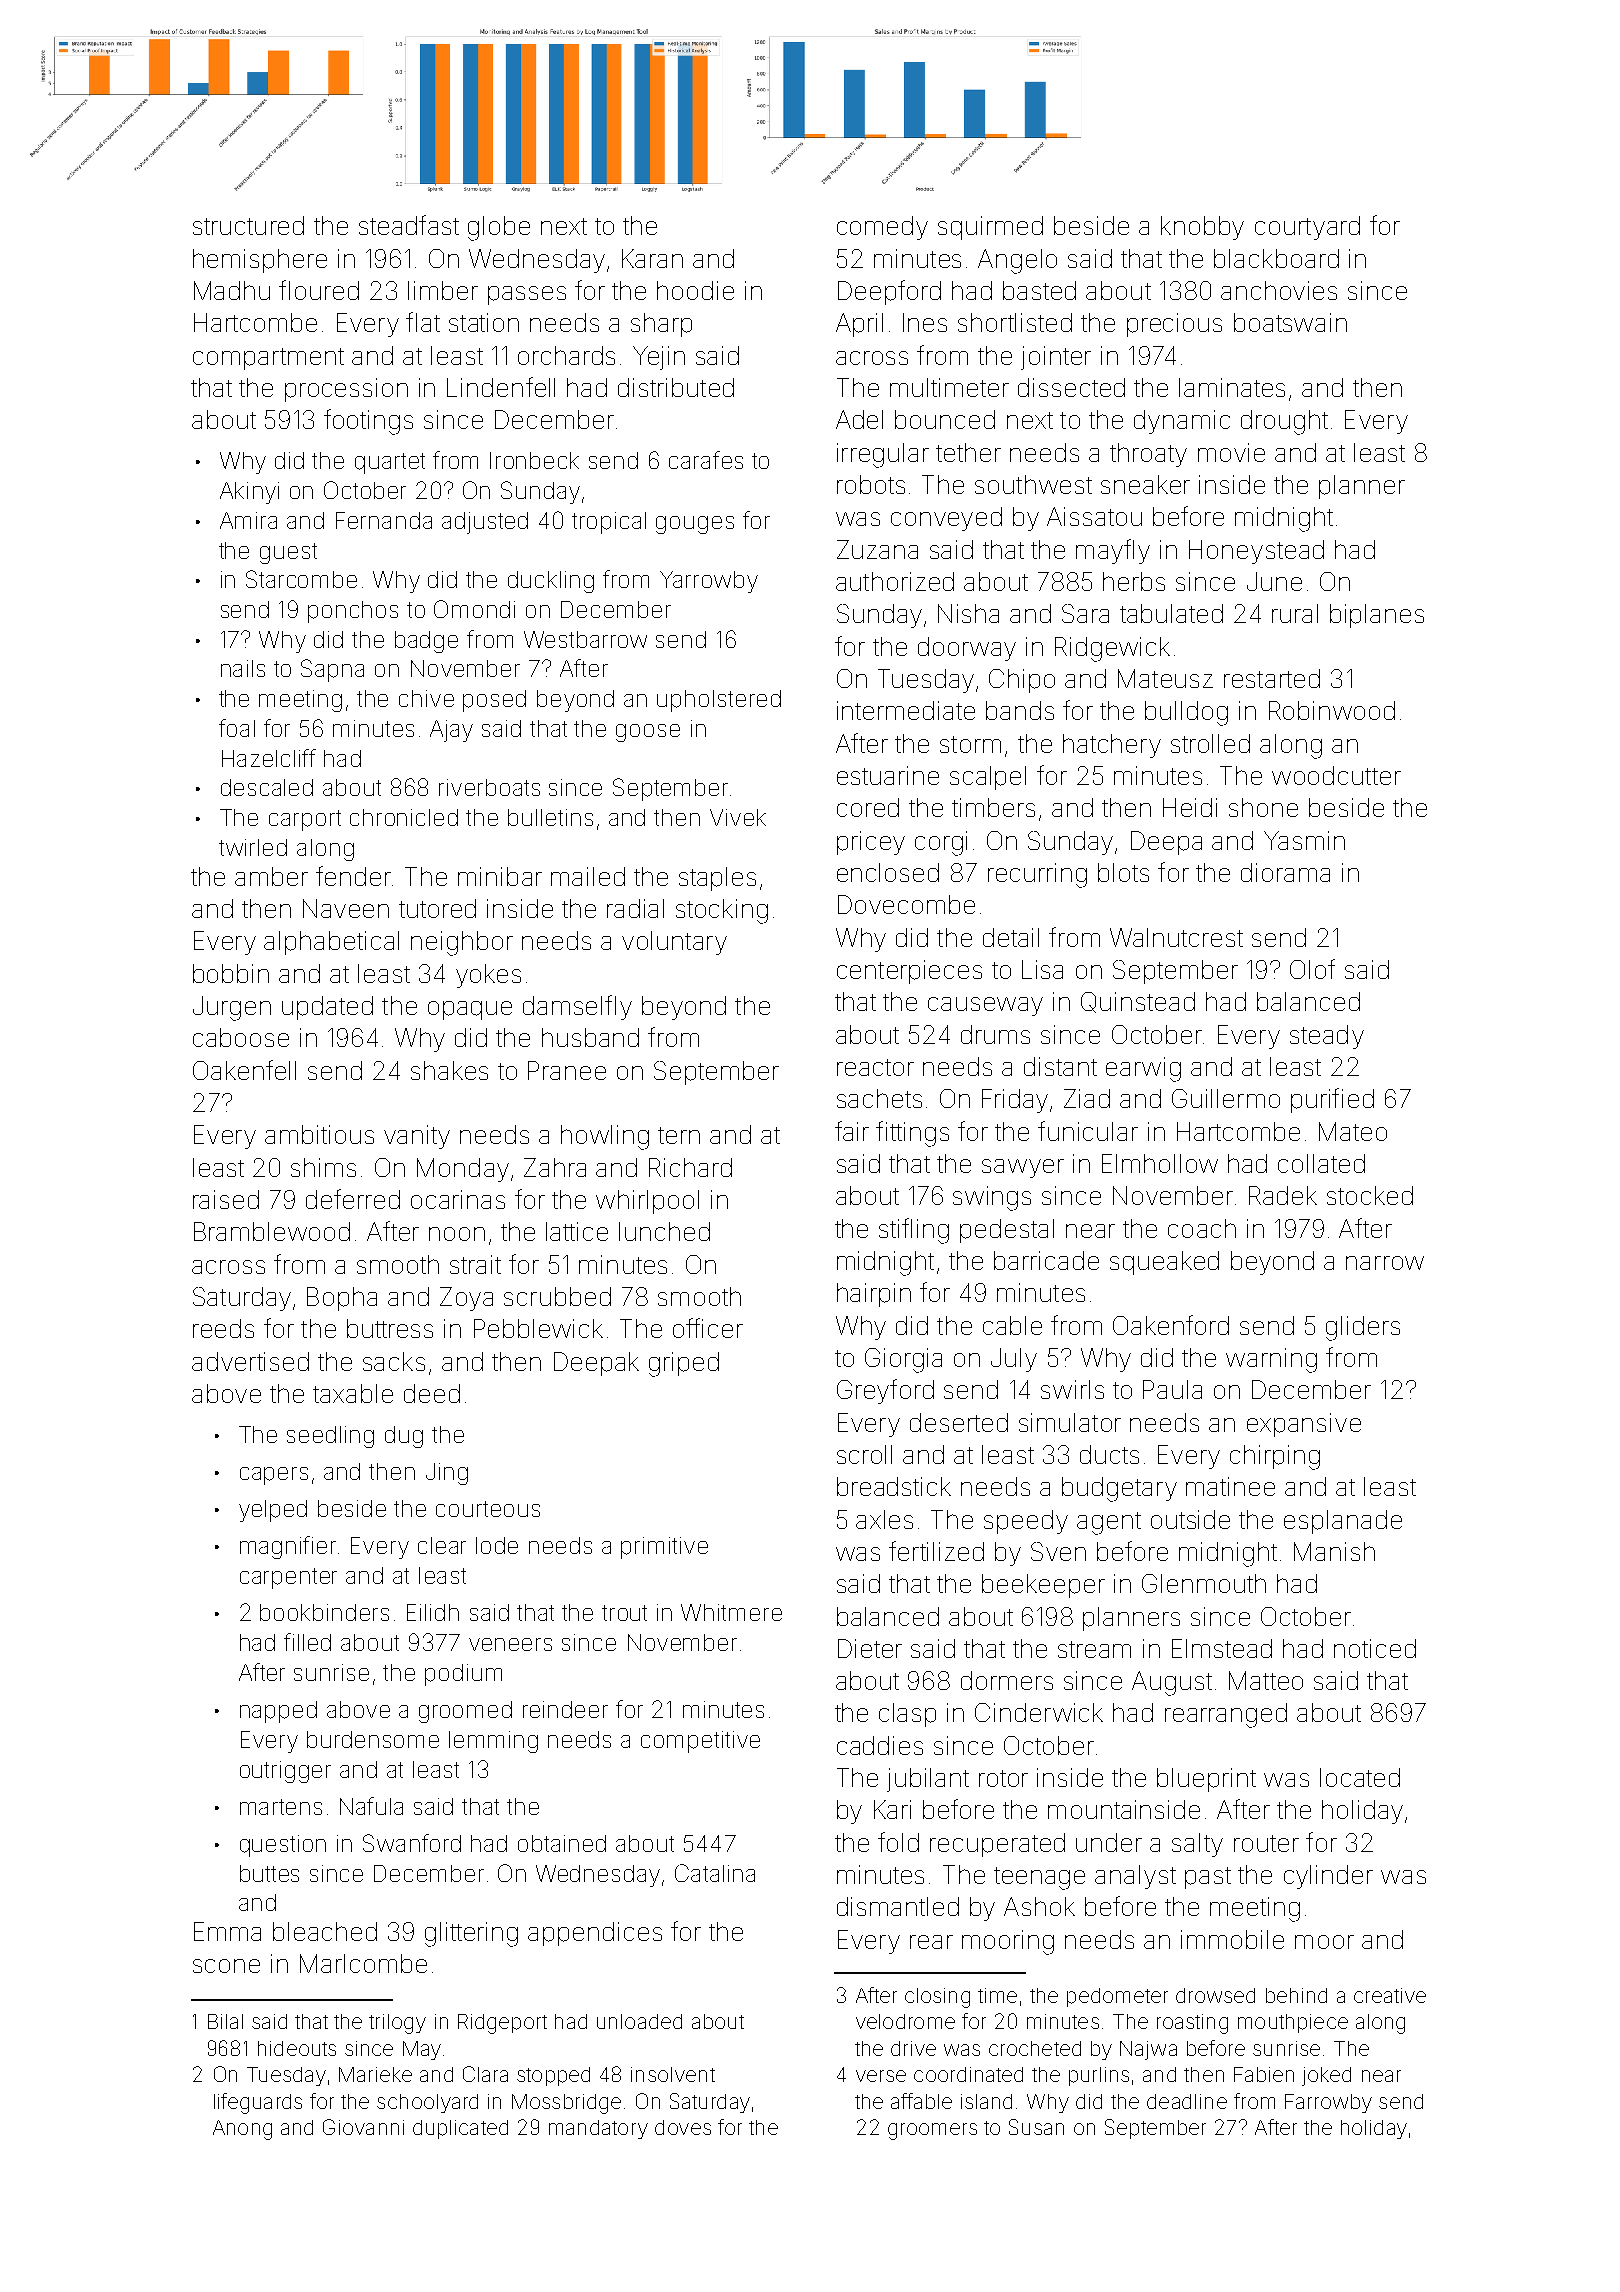 The image size is (1620, 2292). I want to click on coach, so click(1202, 1228).
